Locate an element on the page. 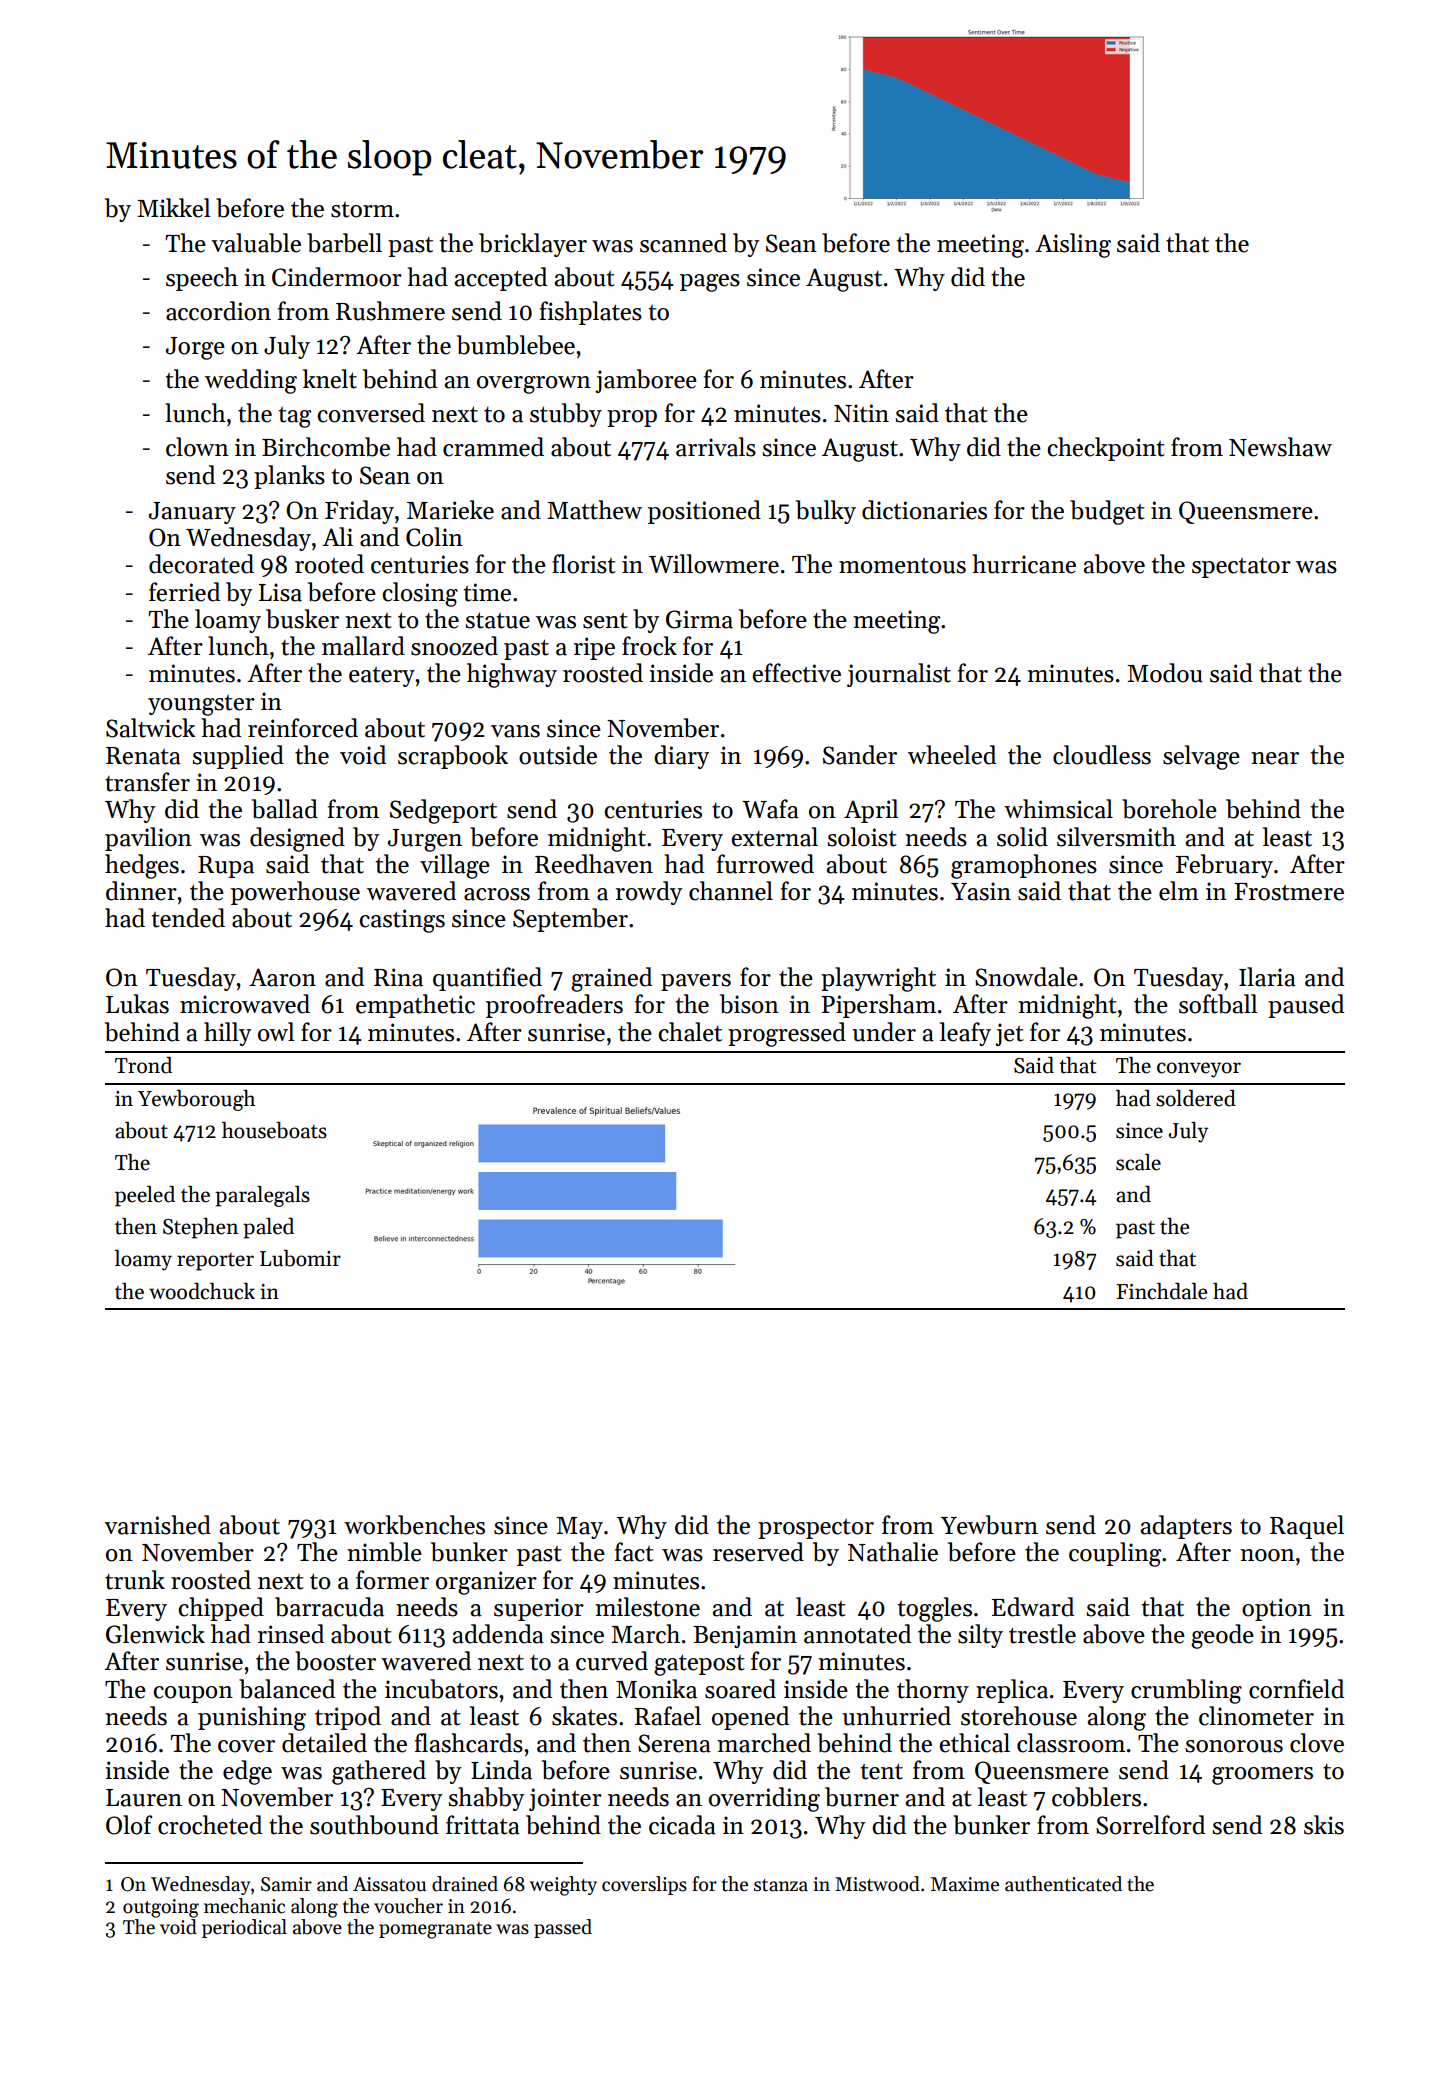  scanned is located at coordinates (683, 243).
